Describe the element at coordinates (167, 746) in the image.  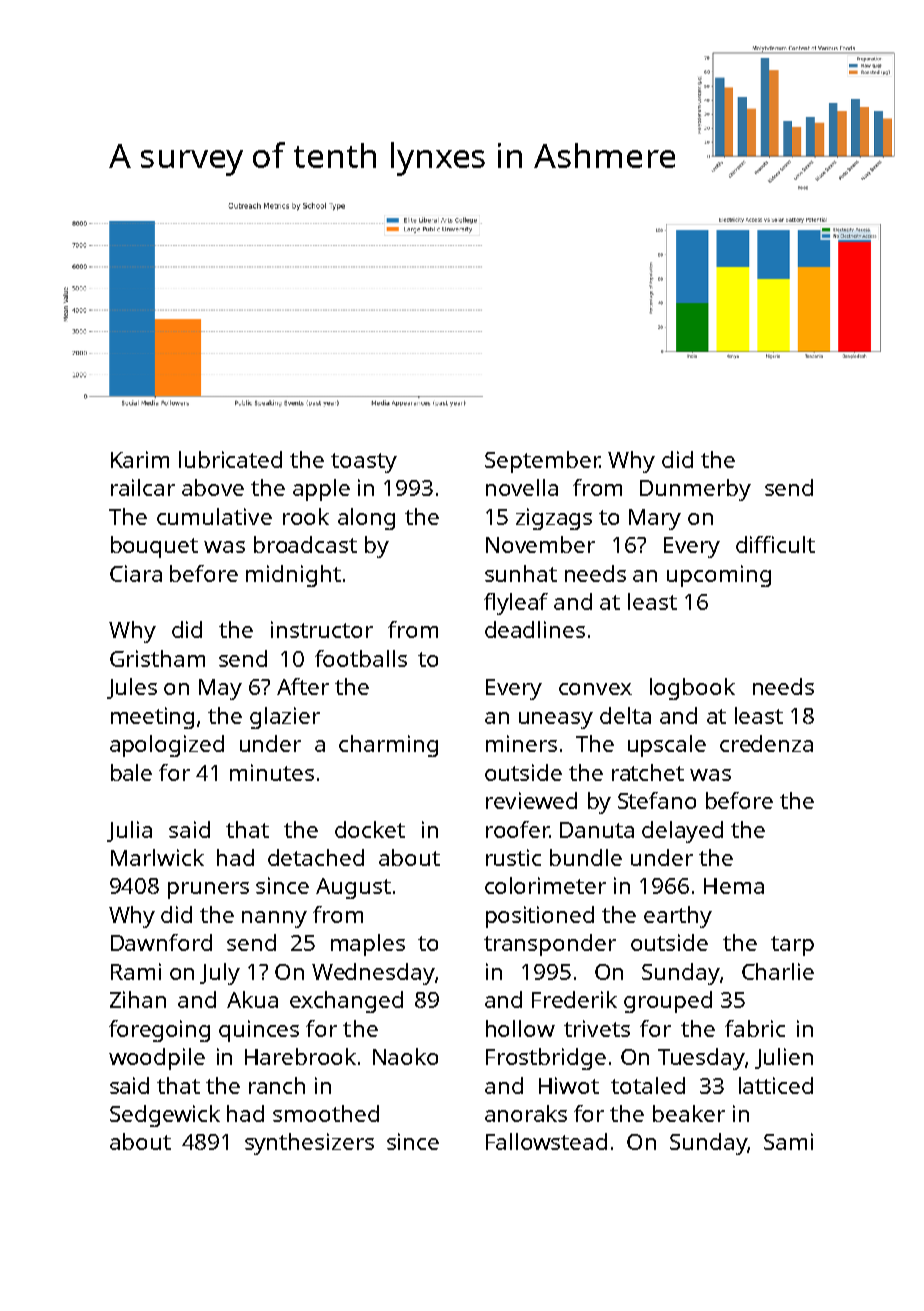
I see `apologized` at that location.
